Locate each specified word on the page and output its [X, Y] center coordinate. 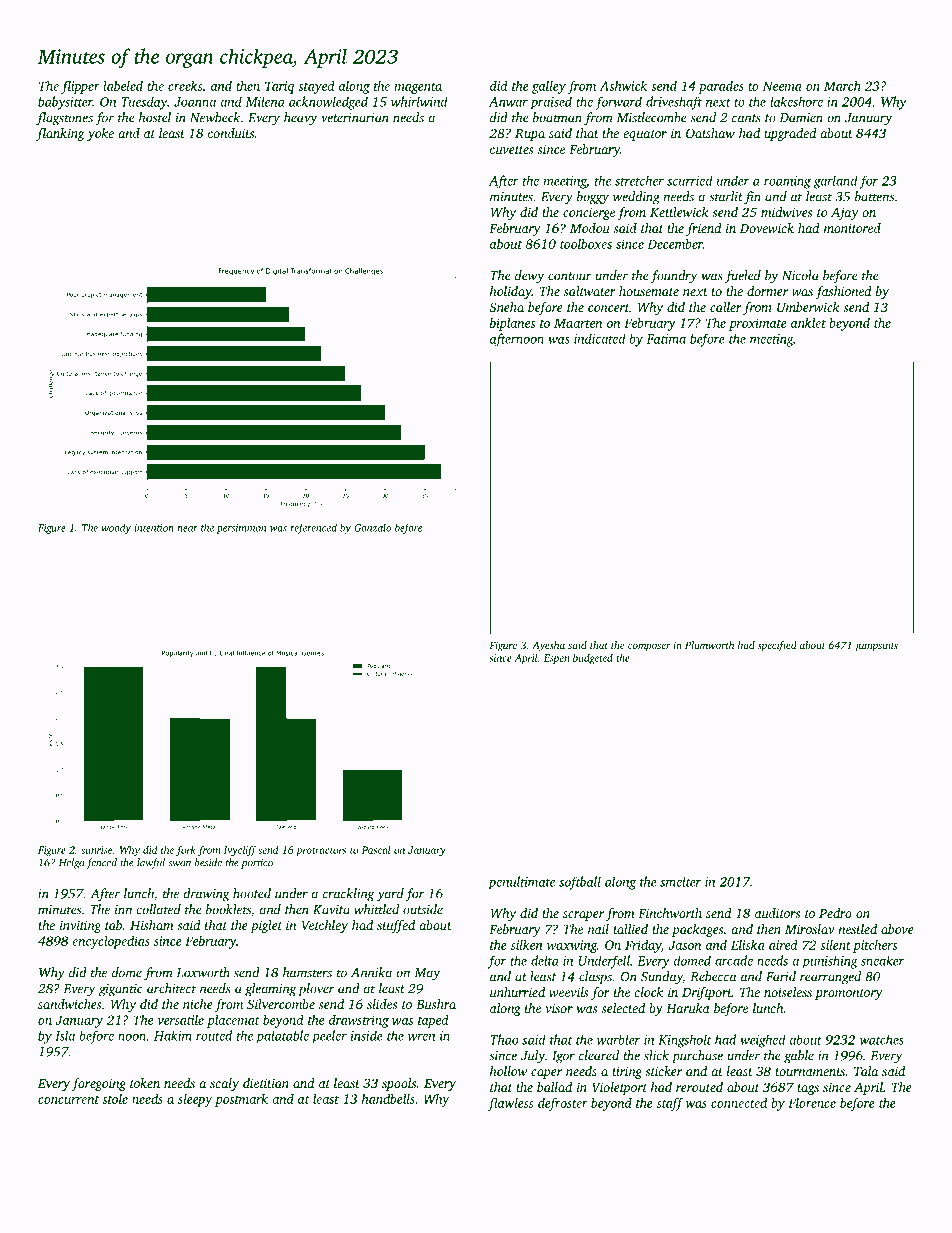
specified [777, 646]
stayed [316, 87]
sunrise [96, 850]
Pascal [376, 850]
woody [116, 528]
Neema [782, 86]
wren [421, 1037]
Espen [557, 659]
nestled [857, 929]
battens [874, 196]
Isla [65, 1035]
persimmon [242, 529]
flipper [80, 87]
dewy [529, 277]
